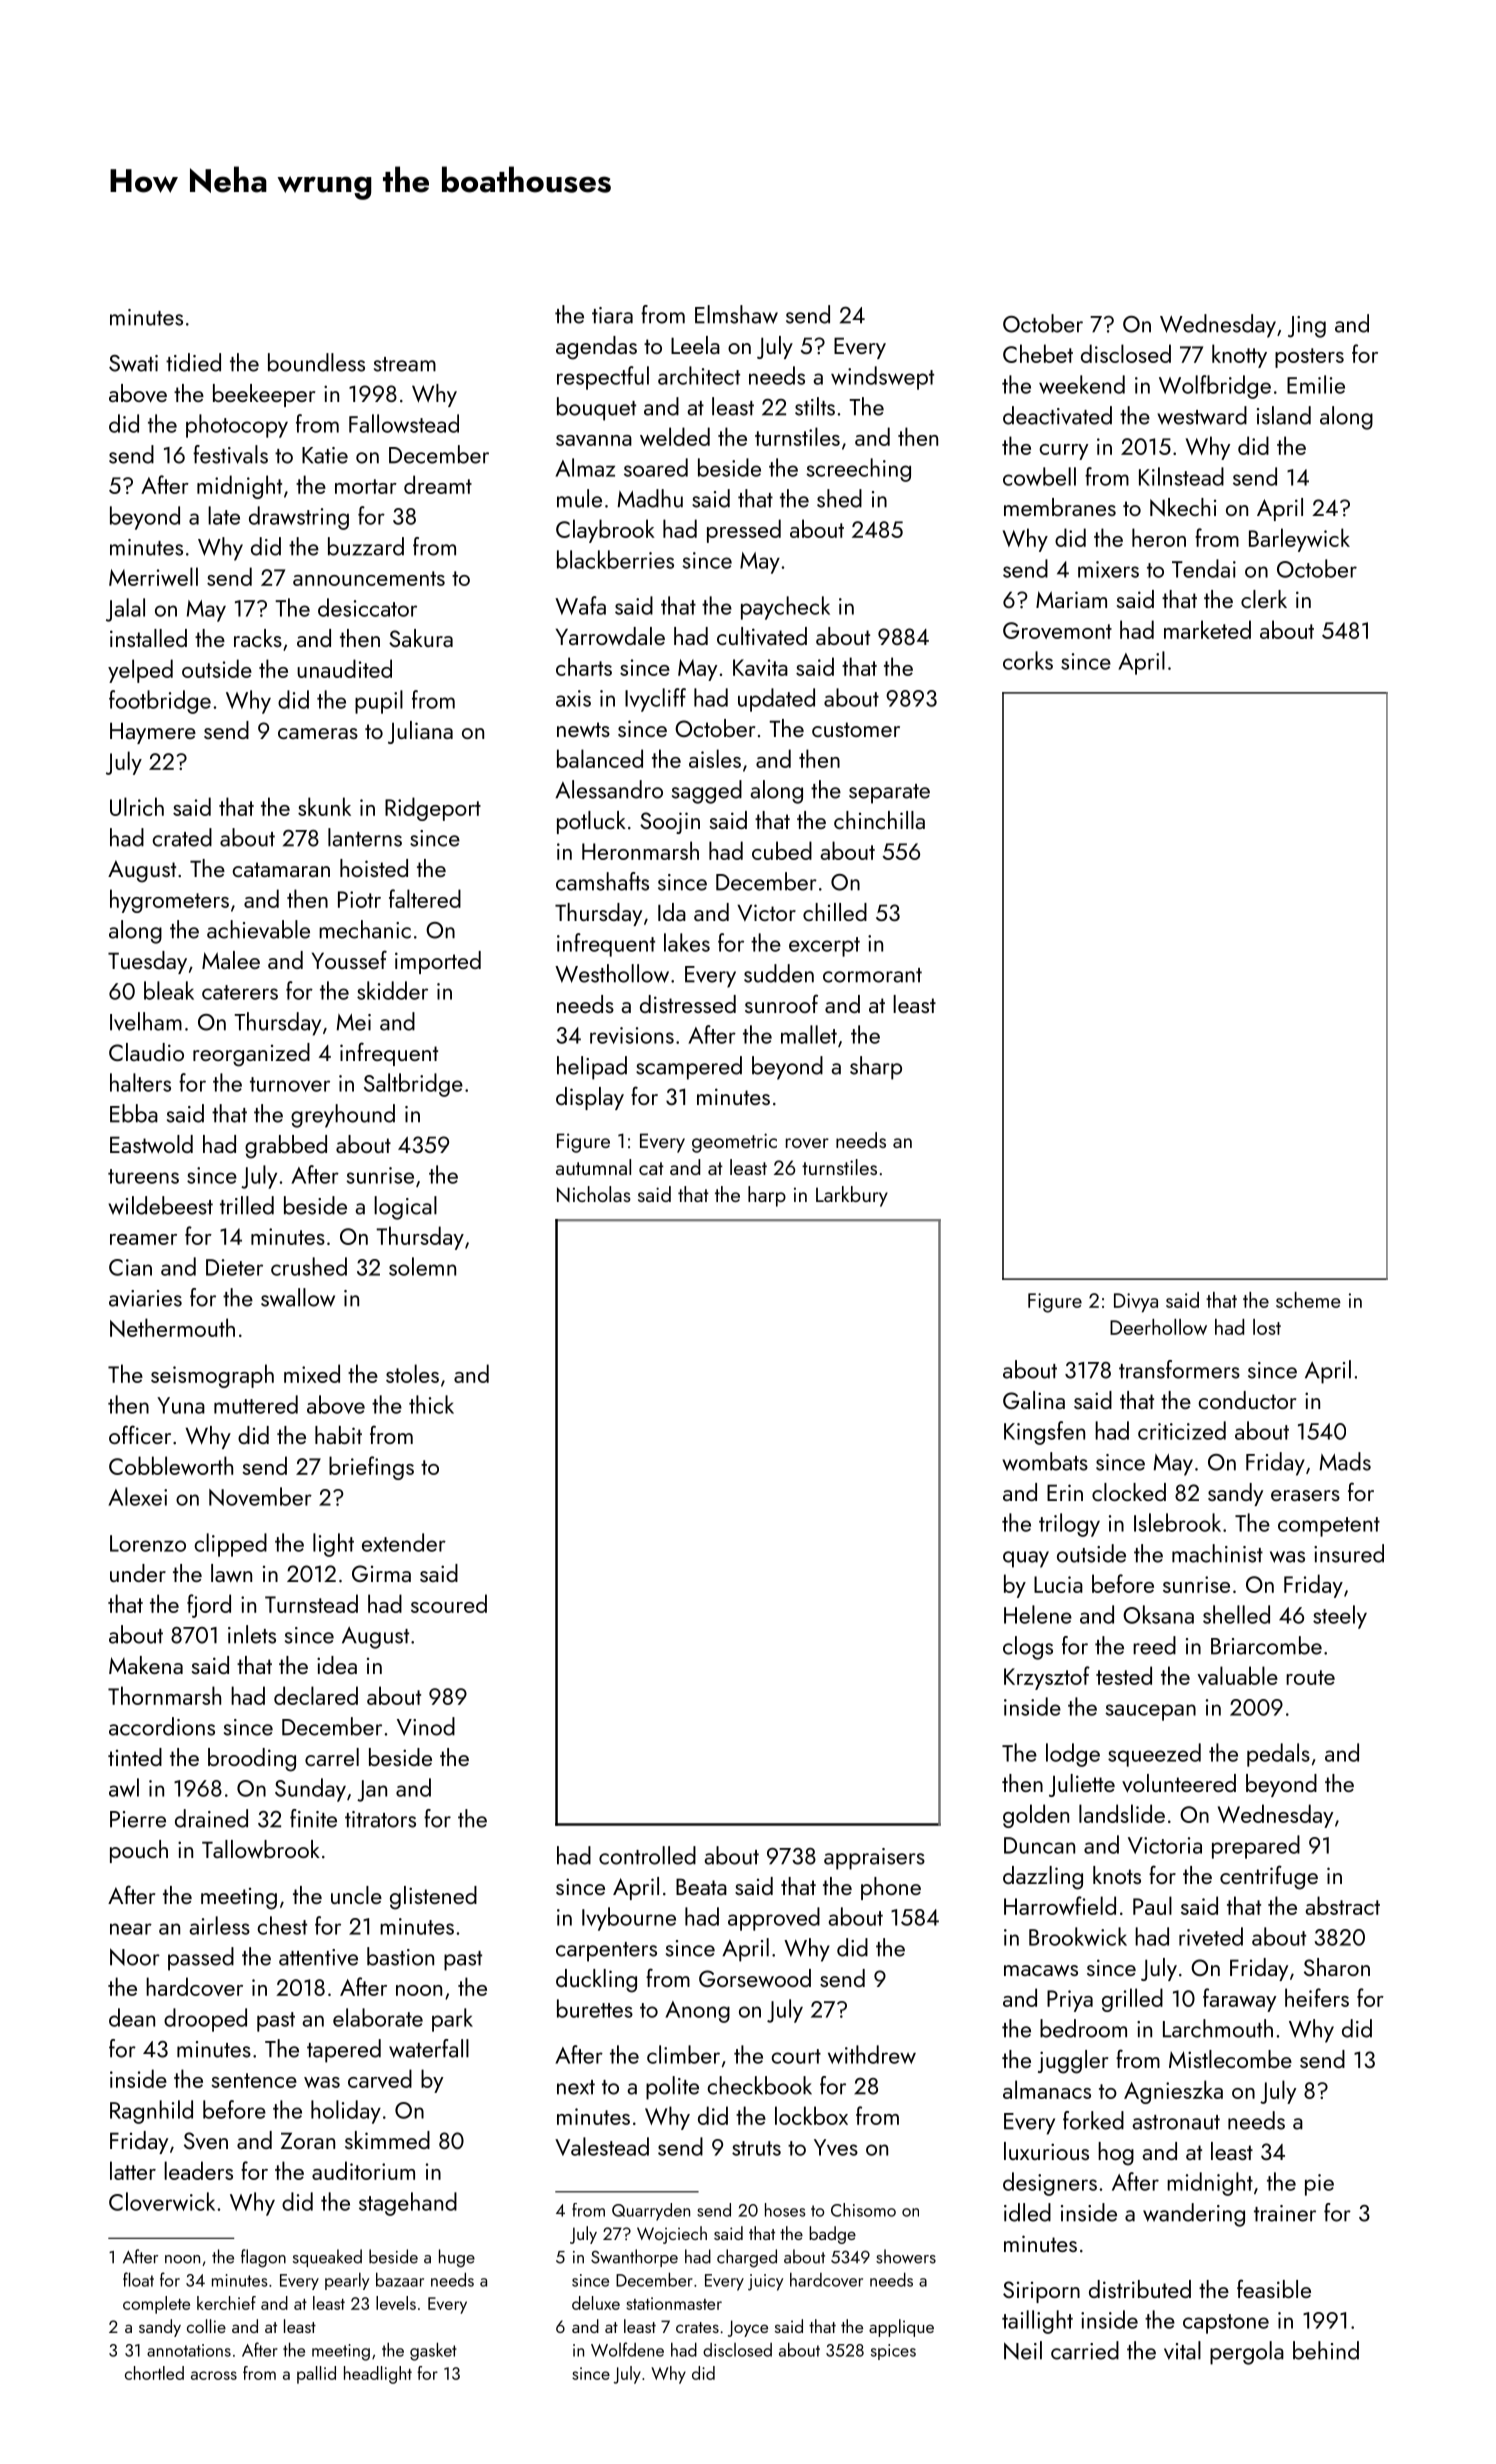 The width and height of the screenshot is (1496, 2464). Describe the element at coordinates (1182, 1430) in the screenshot. I see `criticized` at that location.
